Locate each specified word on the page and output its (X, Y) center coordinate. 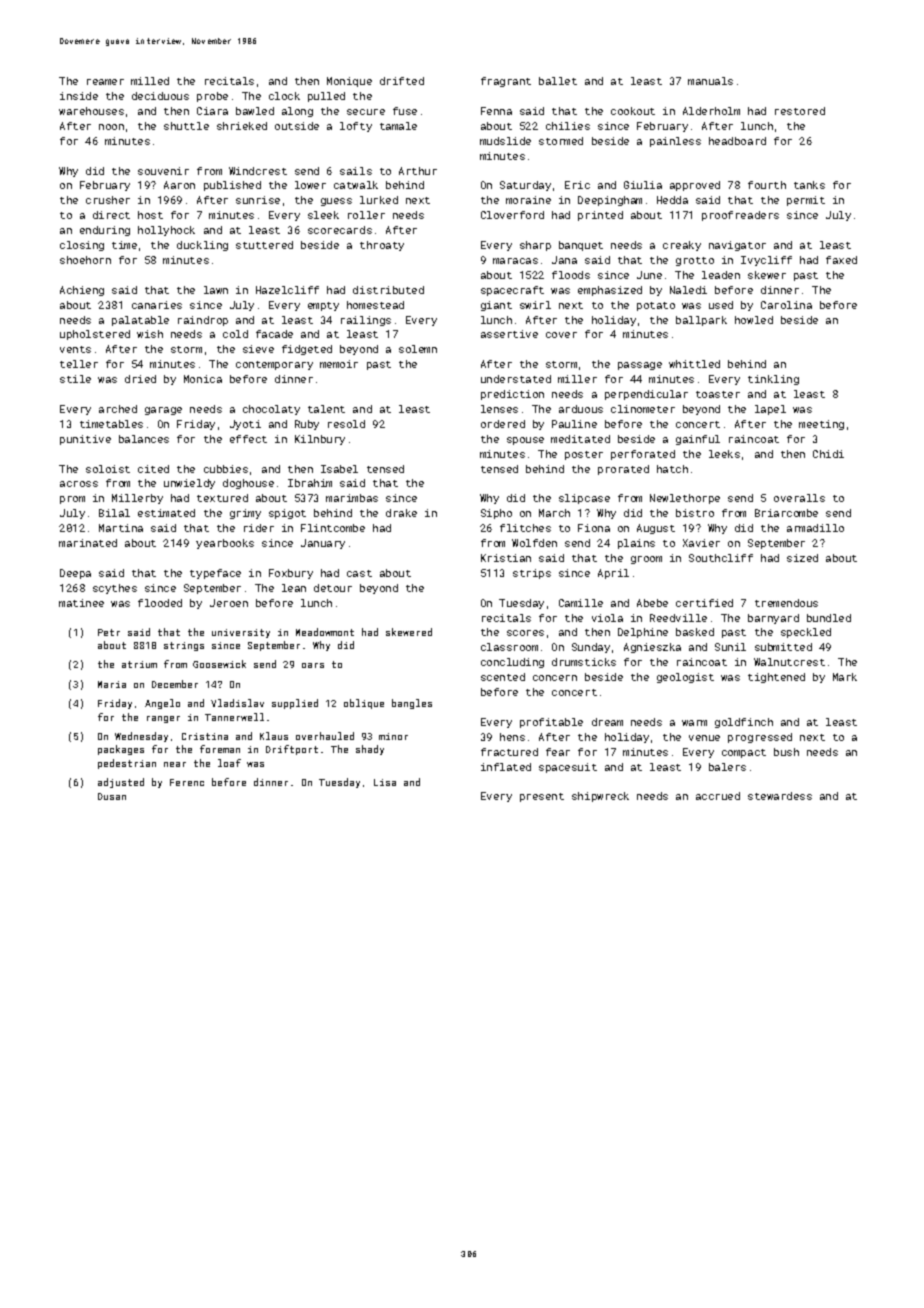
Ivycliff (766, 261)
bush (786, 752)
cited (153, 469)
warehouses (91, 111)
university (241, 633)
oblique (364, 704)
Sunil (730, 647)
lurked (379, 200)
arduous (581, 409)
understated (516, 379)
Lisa (385, 782)
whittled (694, 364)
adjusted (121, 783)
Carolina (786, 305)
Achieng (82, 291)
